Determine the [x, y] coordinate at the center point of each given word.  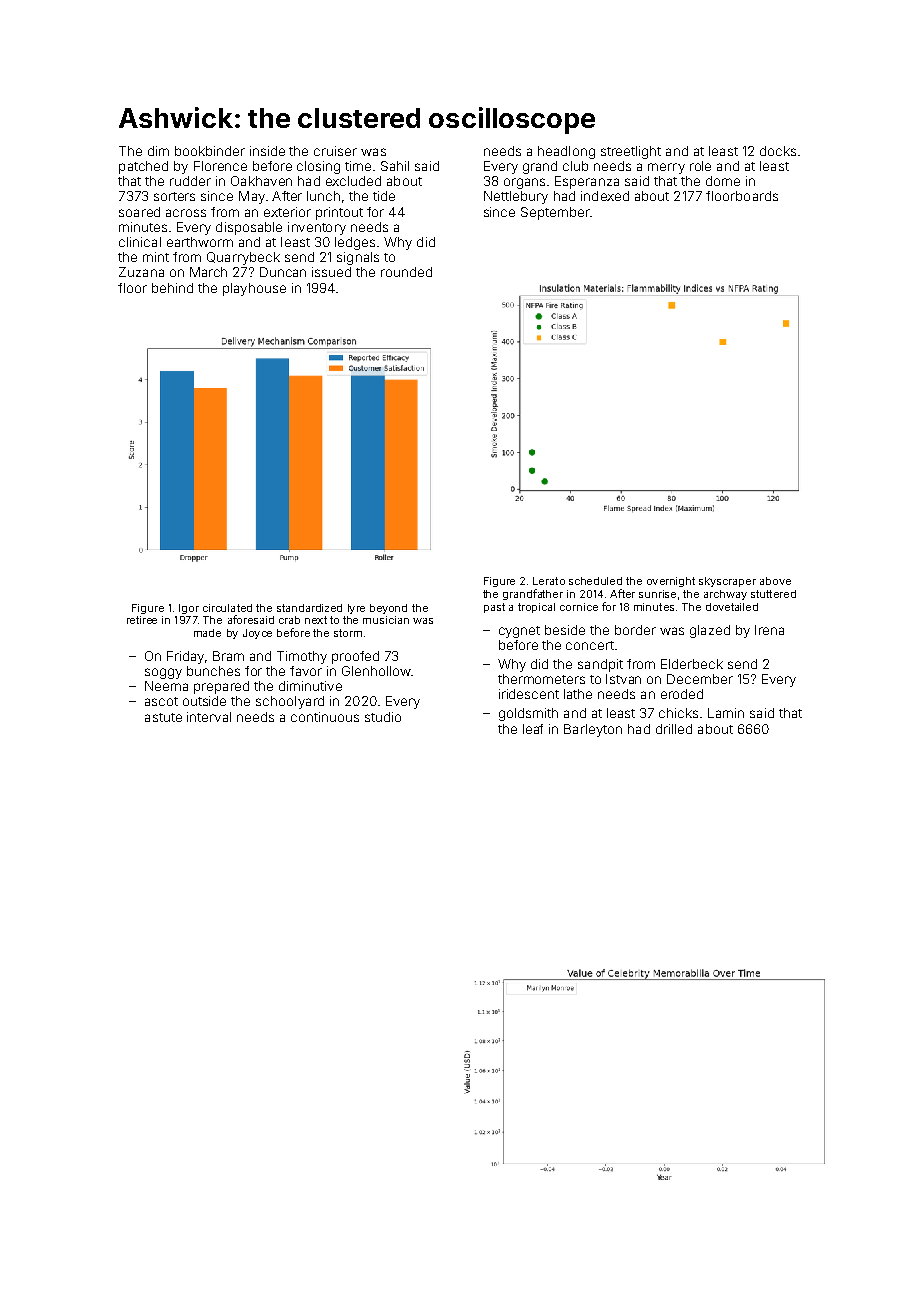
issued [331, 272]
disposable [249, 228]
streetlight [631, 152]
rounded [406, 272]
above [775, 581]
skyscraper [727, 582]
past [494, 608]
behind [172, 288]
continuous [325, 717]
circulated [227, 608]
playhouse [254, 289]
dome [723, 181]
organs [524, 183]
